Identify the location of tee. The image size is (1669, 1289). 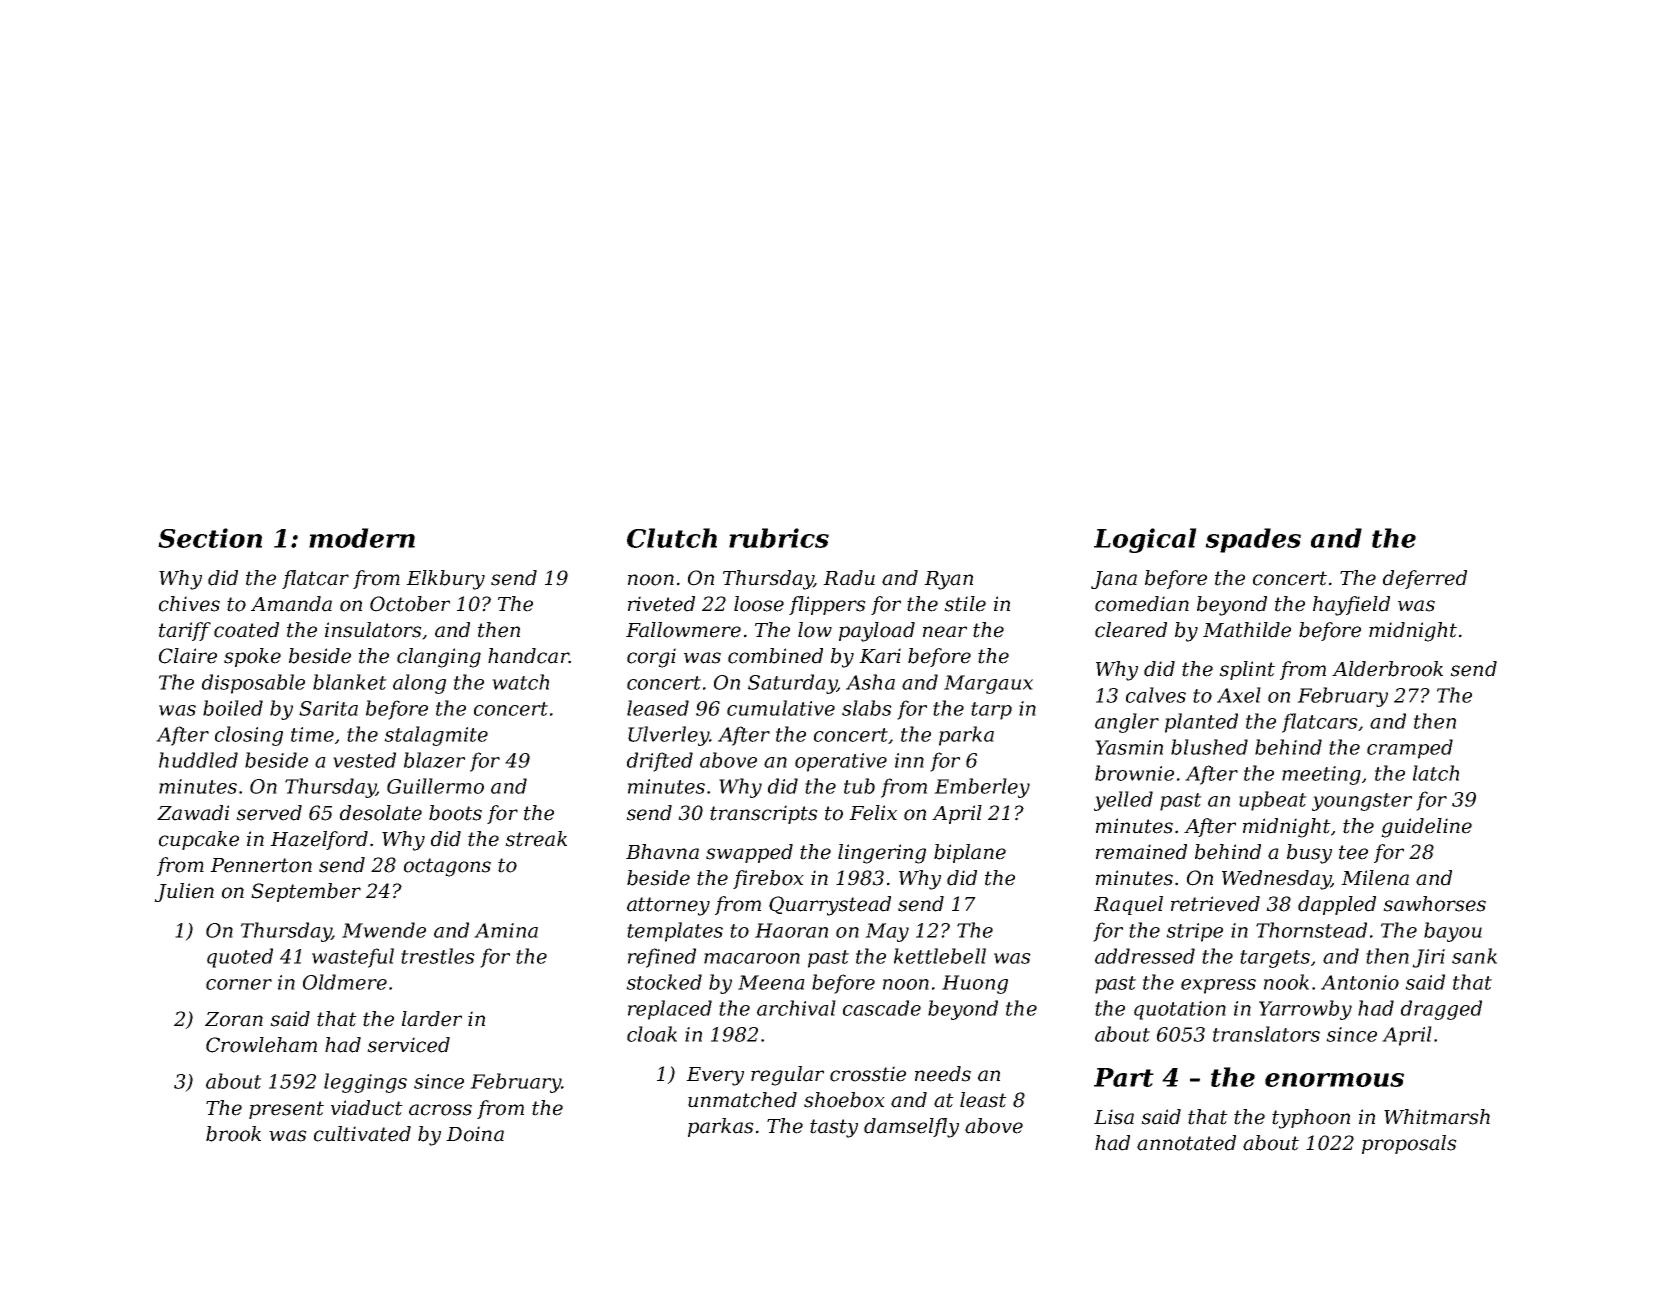
(1353, 852).
